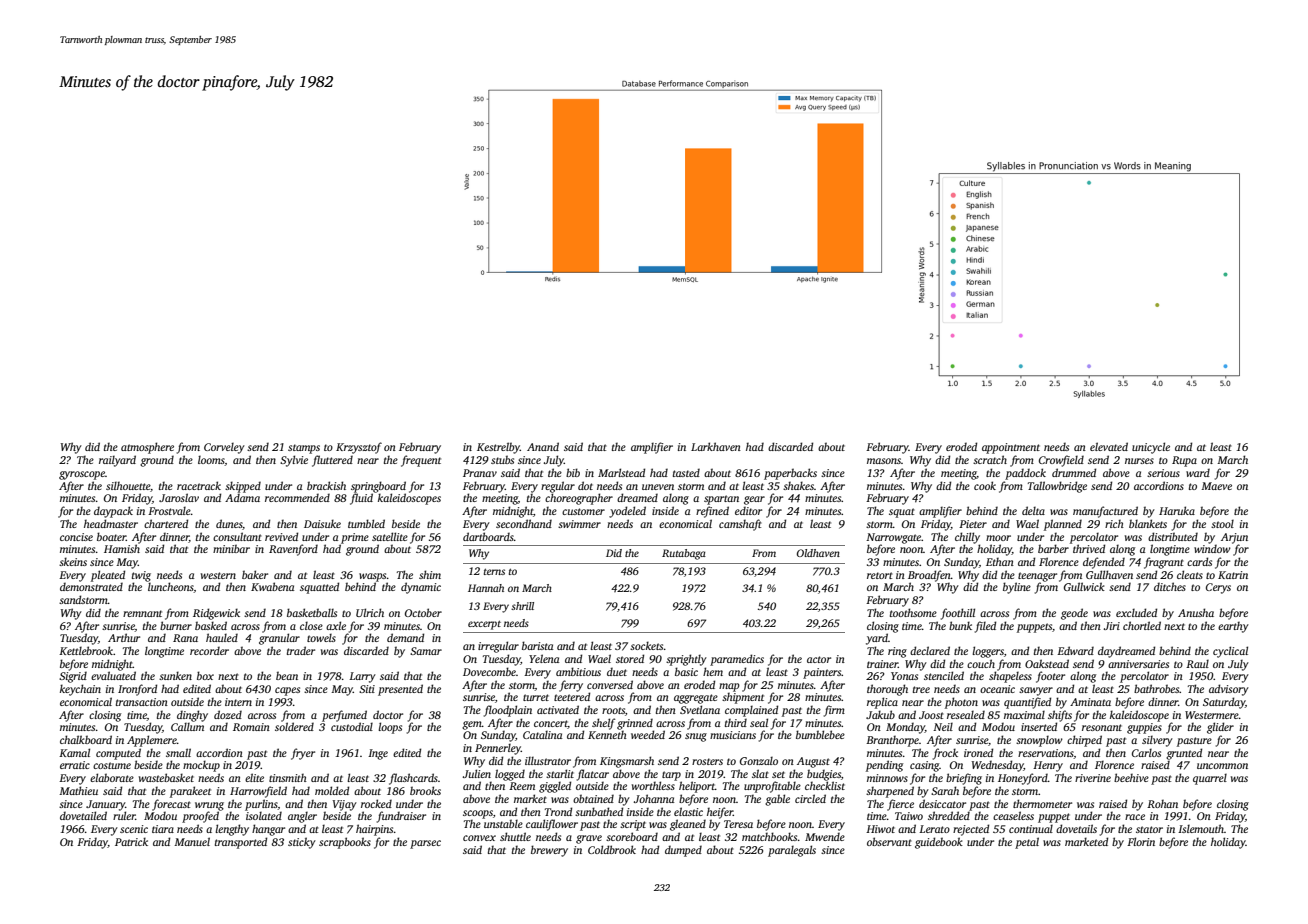 This screenshot has width=1308, height=924. Describe the element at coordinates (190, 792) in the screenshot. I see `parakeet` at that location.
